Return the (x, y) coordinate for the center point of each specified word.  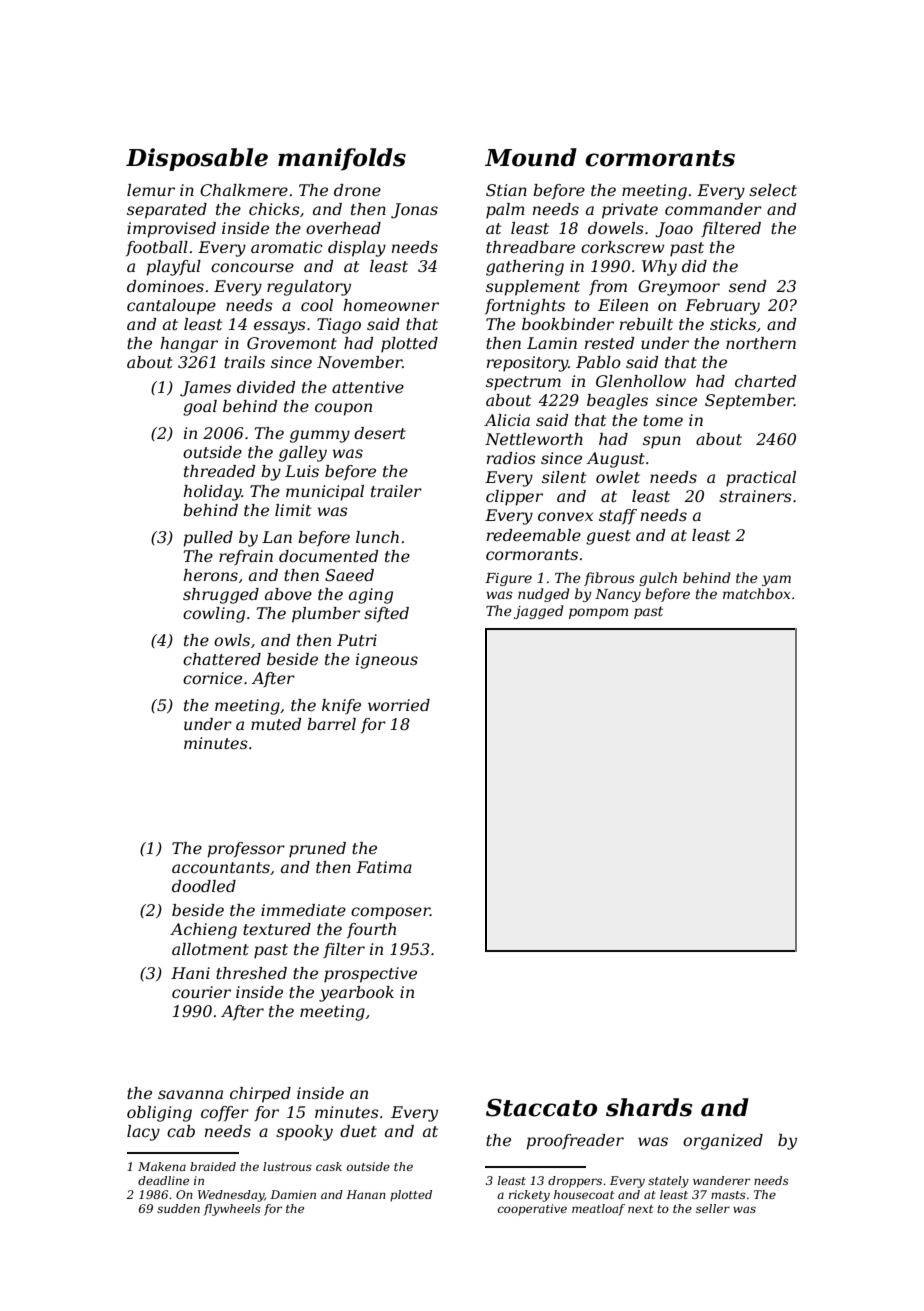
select (773, 190)
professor (246, 850)
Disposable (197, 159)
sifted (386, 615)
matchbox (756, 593)
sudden (178, 1208)
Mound (531, 157)
